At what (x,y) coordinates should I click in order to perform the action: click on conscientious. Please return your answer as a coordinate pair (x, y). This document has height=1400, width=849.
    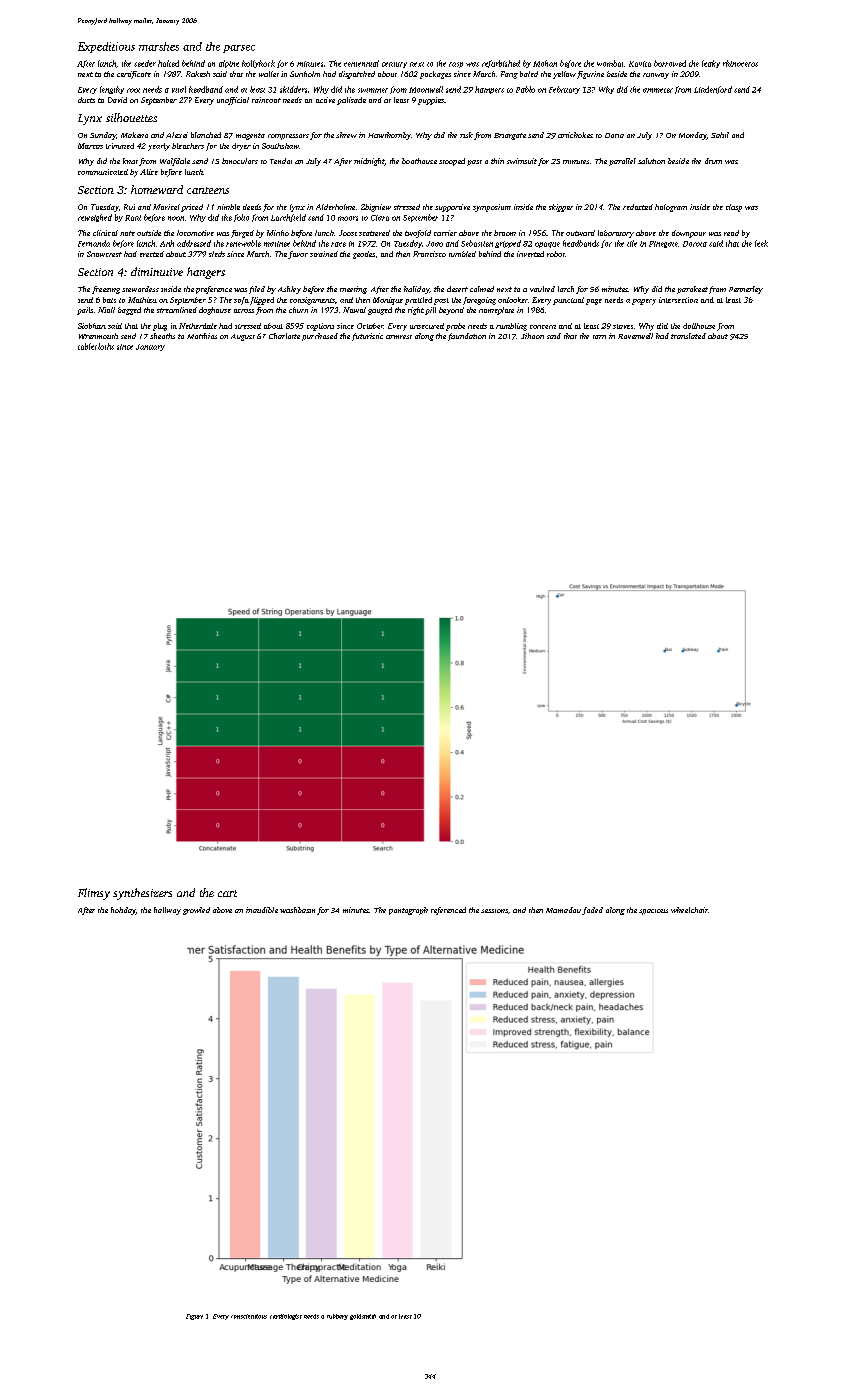
    Looking at the image, I should click on (249, 1316).
